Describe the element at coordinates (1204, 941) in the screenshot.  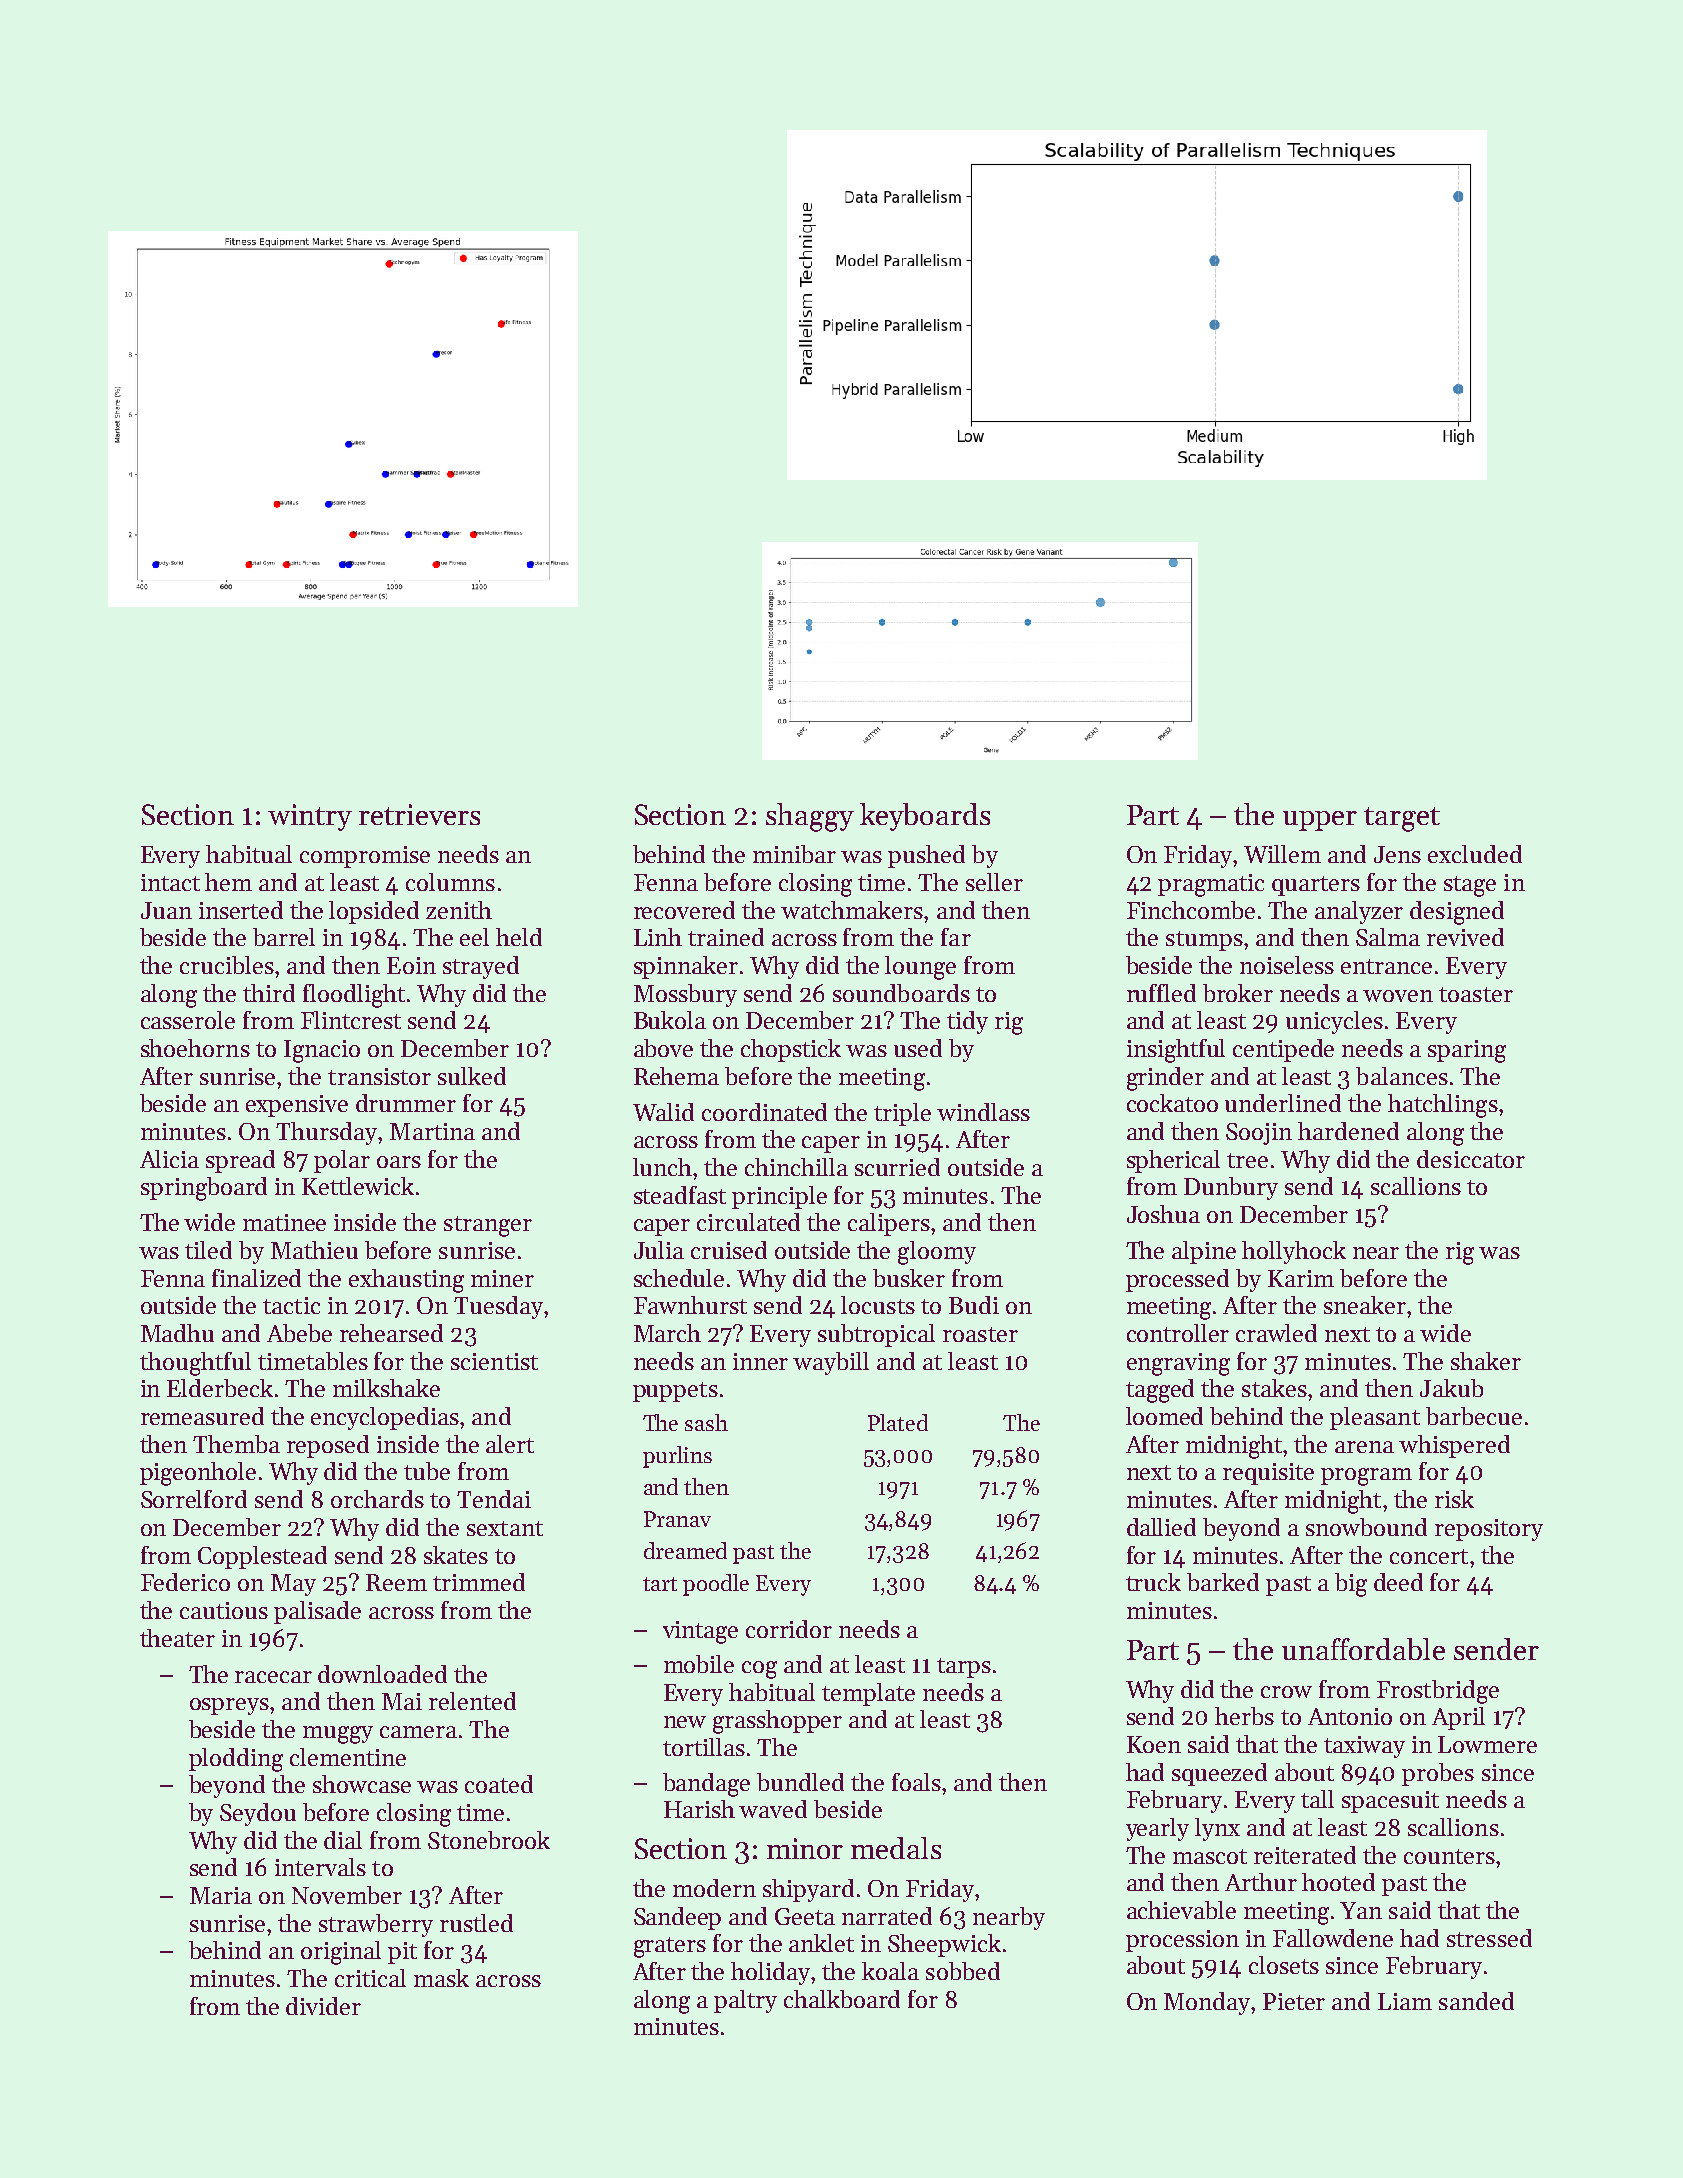
I see `stumps` at that location.
